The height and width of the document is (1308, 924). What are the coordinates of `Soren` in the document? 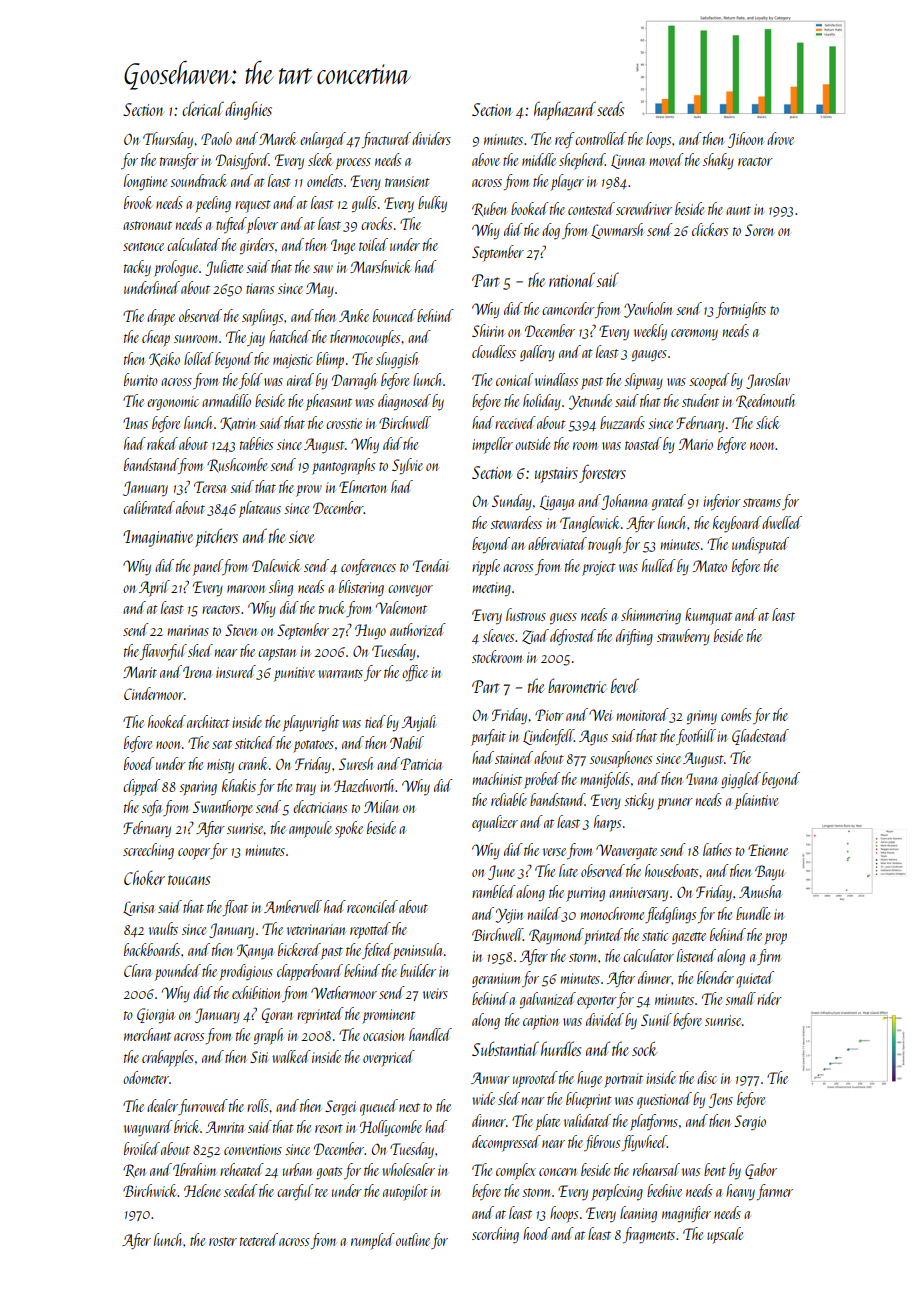 It's located at (759, 230).
